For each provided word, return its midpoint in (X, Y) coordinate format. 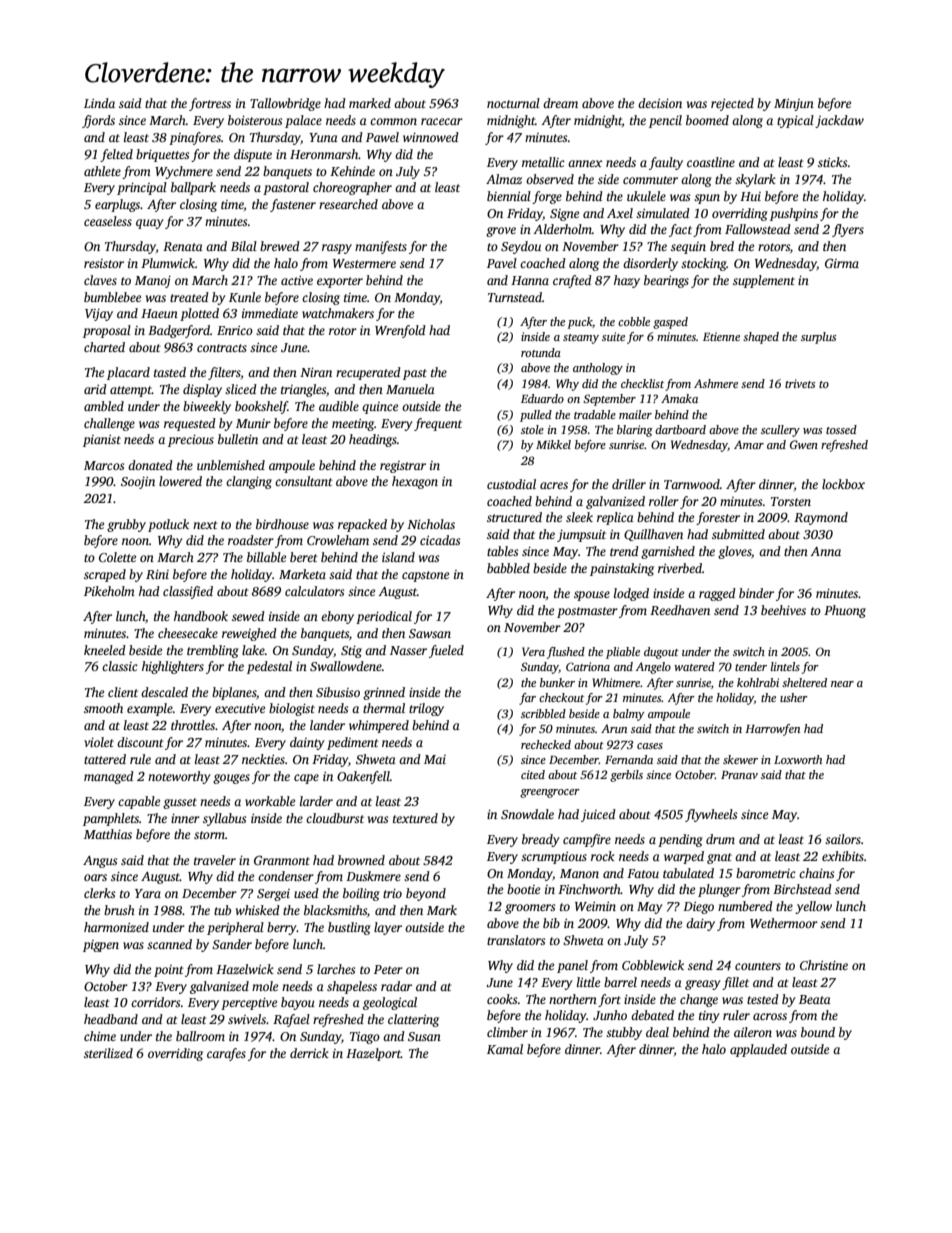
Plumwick (168, 263)
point (169, 971)
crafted (572, 281)
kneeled (105, 650)
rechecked (546, 744)
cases (650, 746)
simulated (663, 213)
